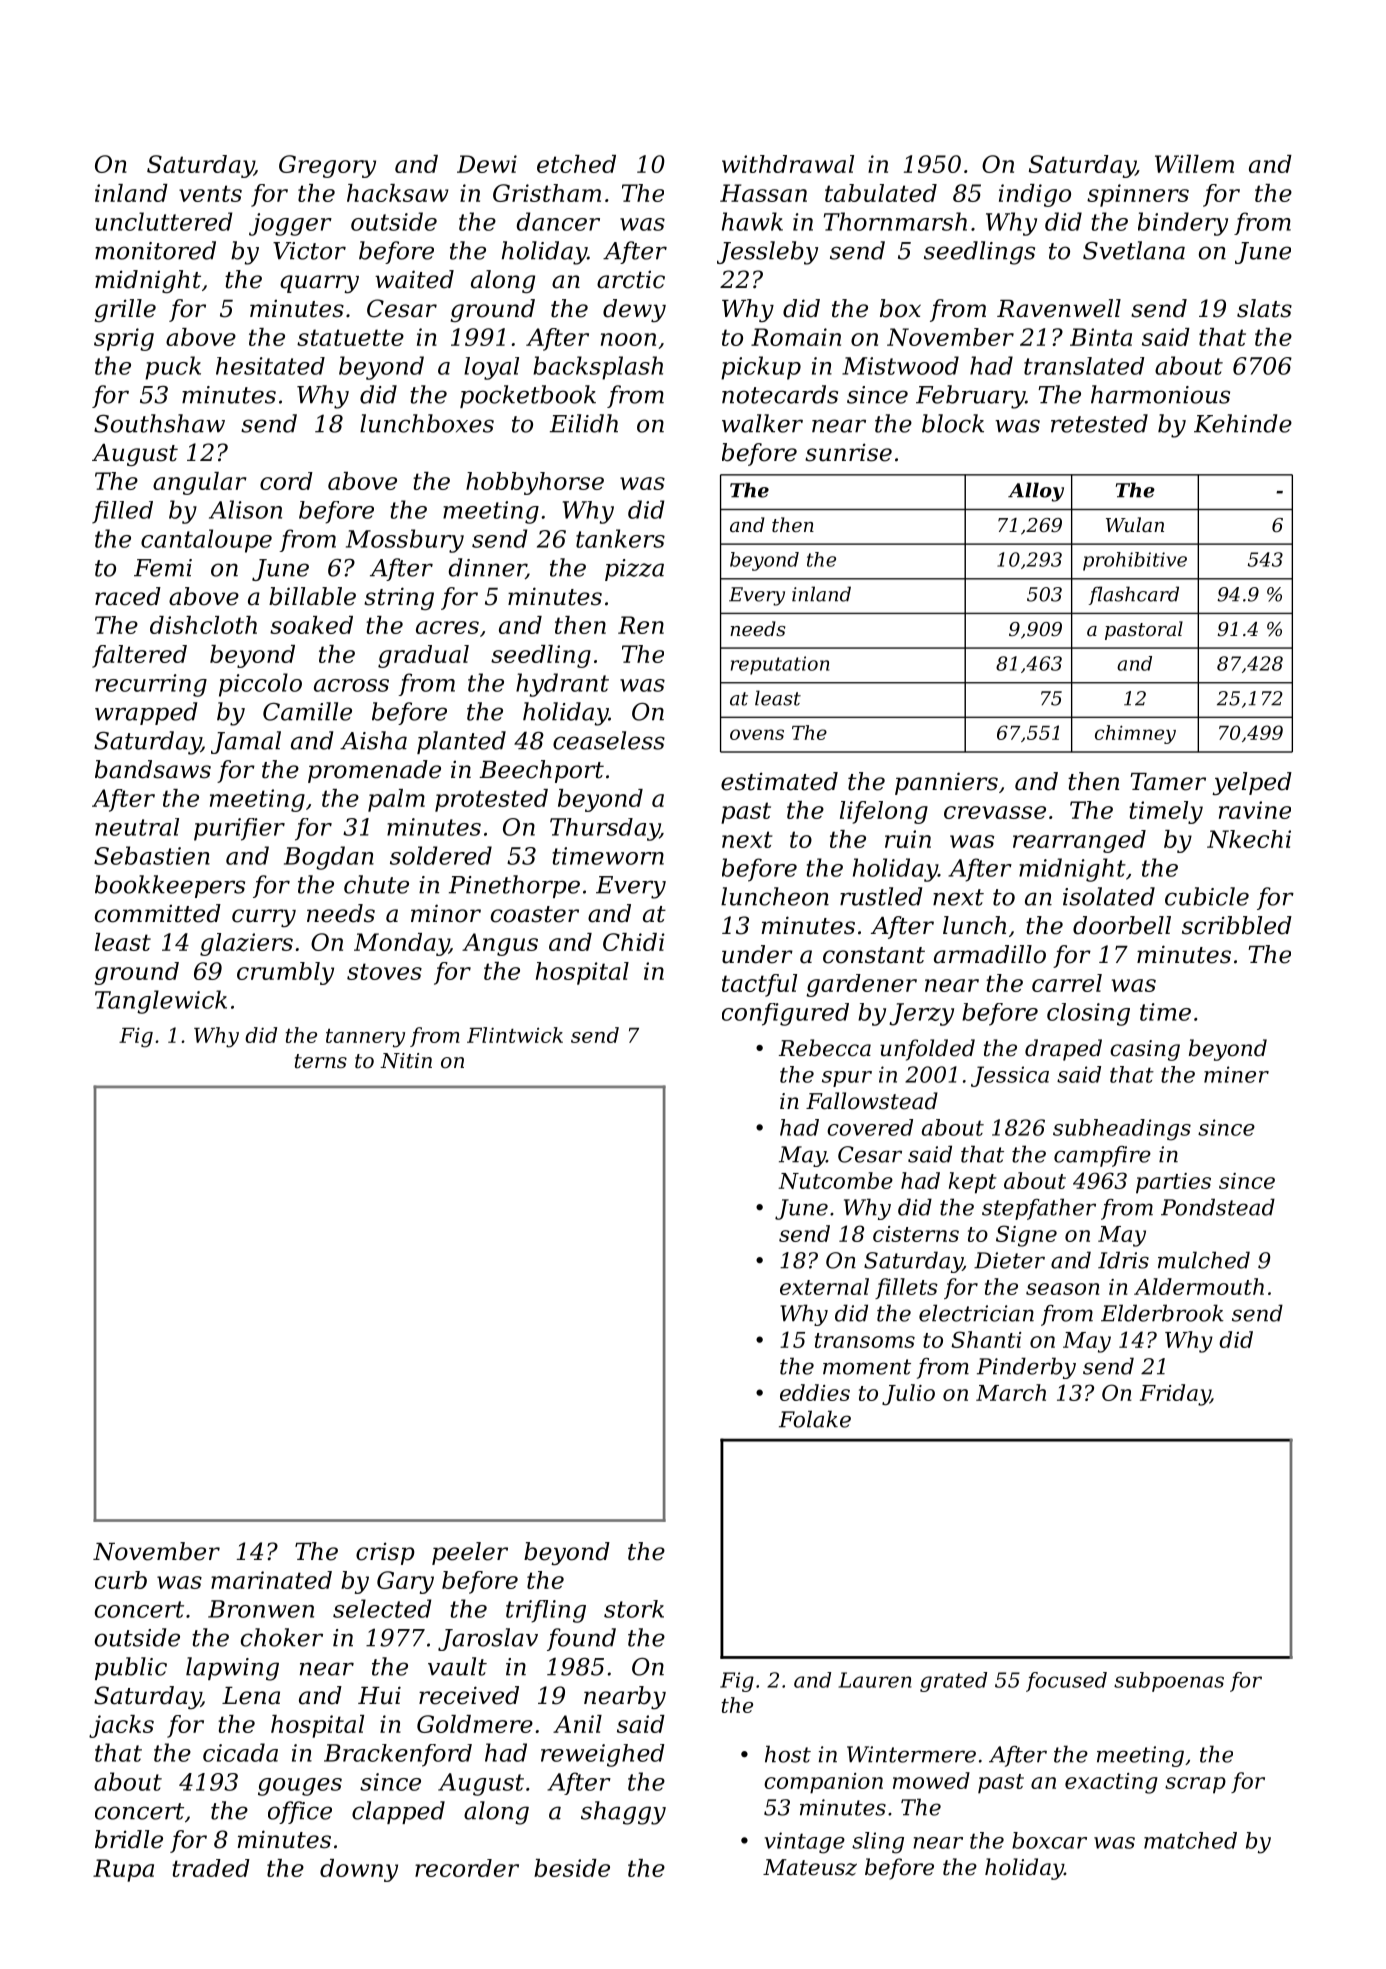 The height and width of the image is (1969, 1386). I want to click on loyal, so click(491, 368).
